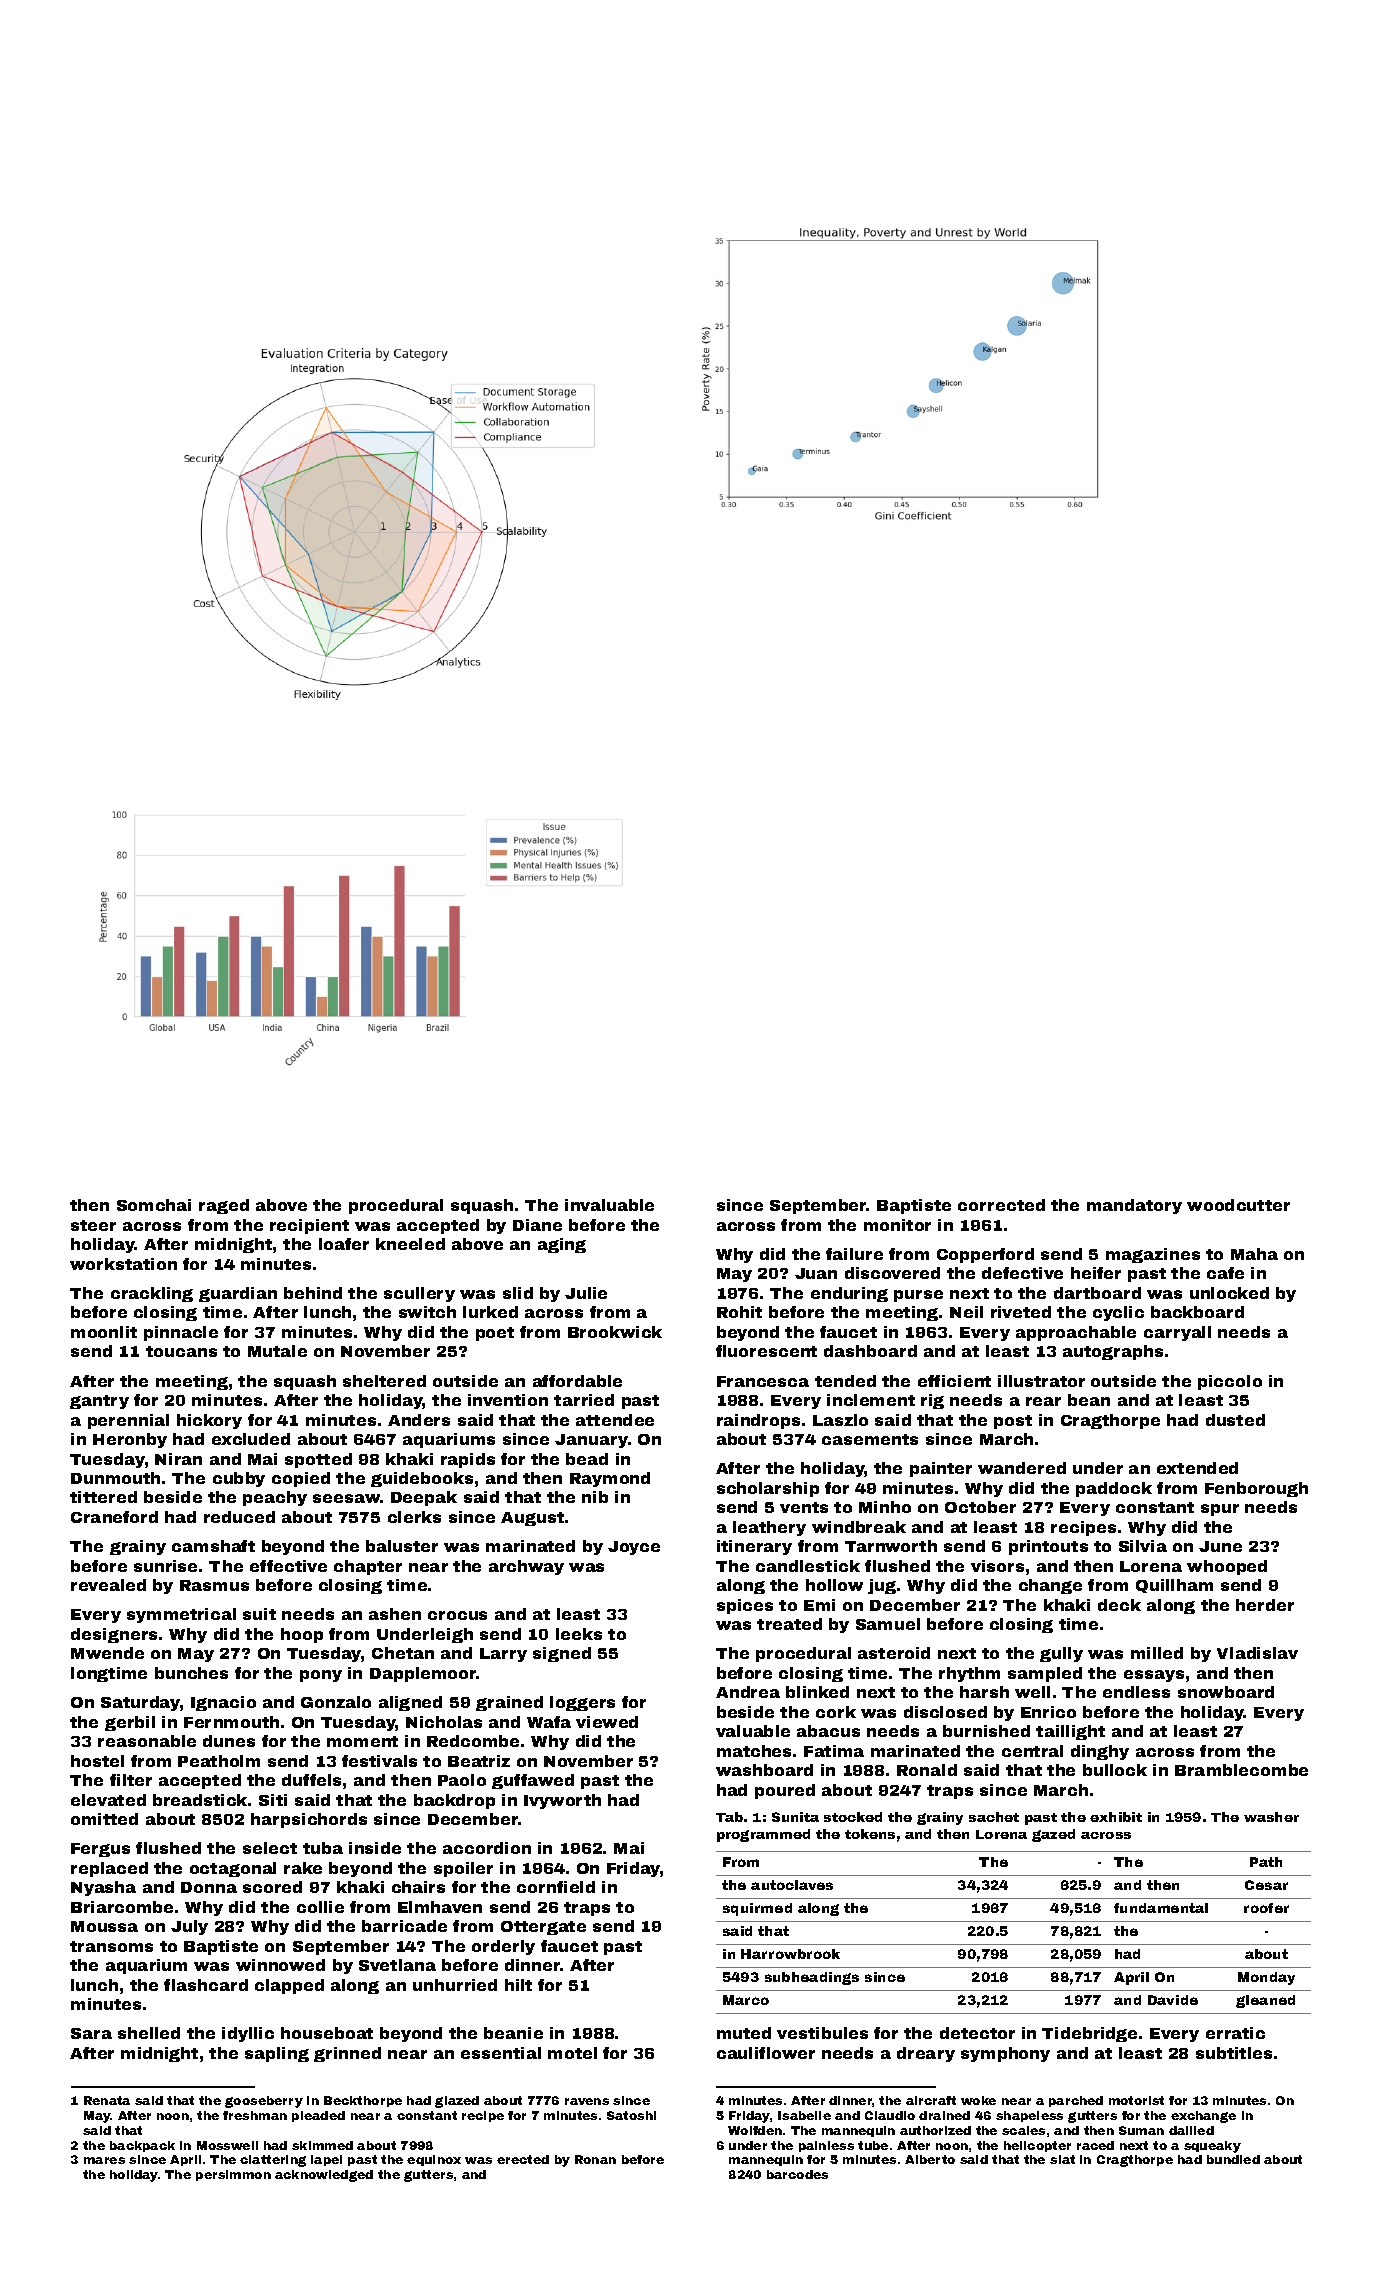  Describe the element at coordinates (318, 2116) in the screenshot. I see `pleaded` at that location.
